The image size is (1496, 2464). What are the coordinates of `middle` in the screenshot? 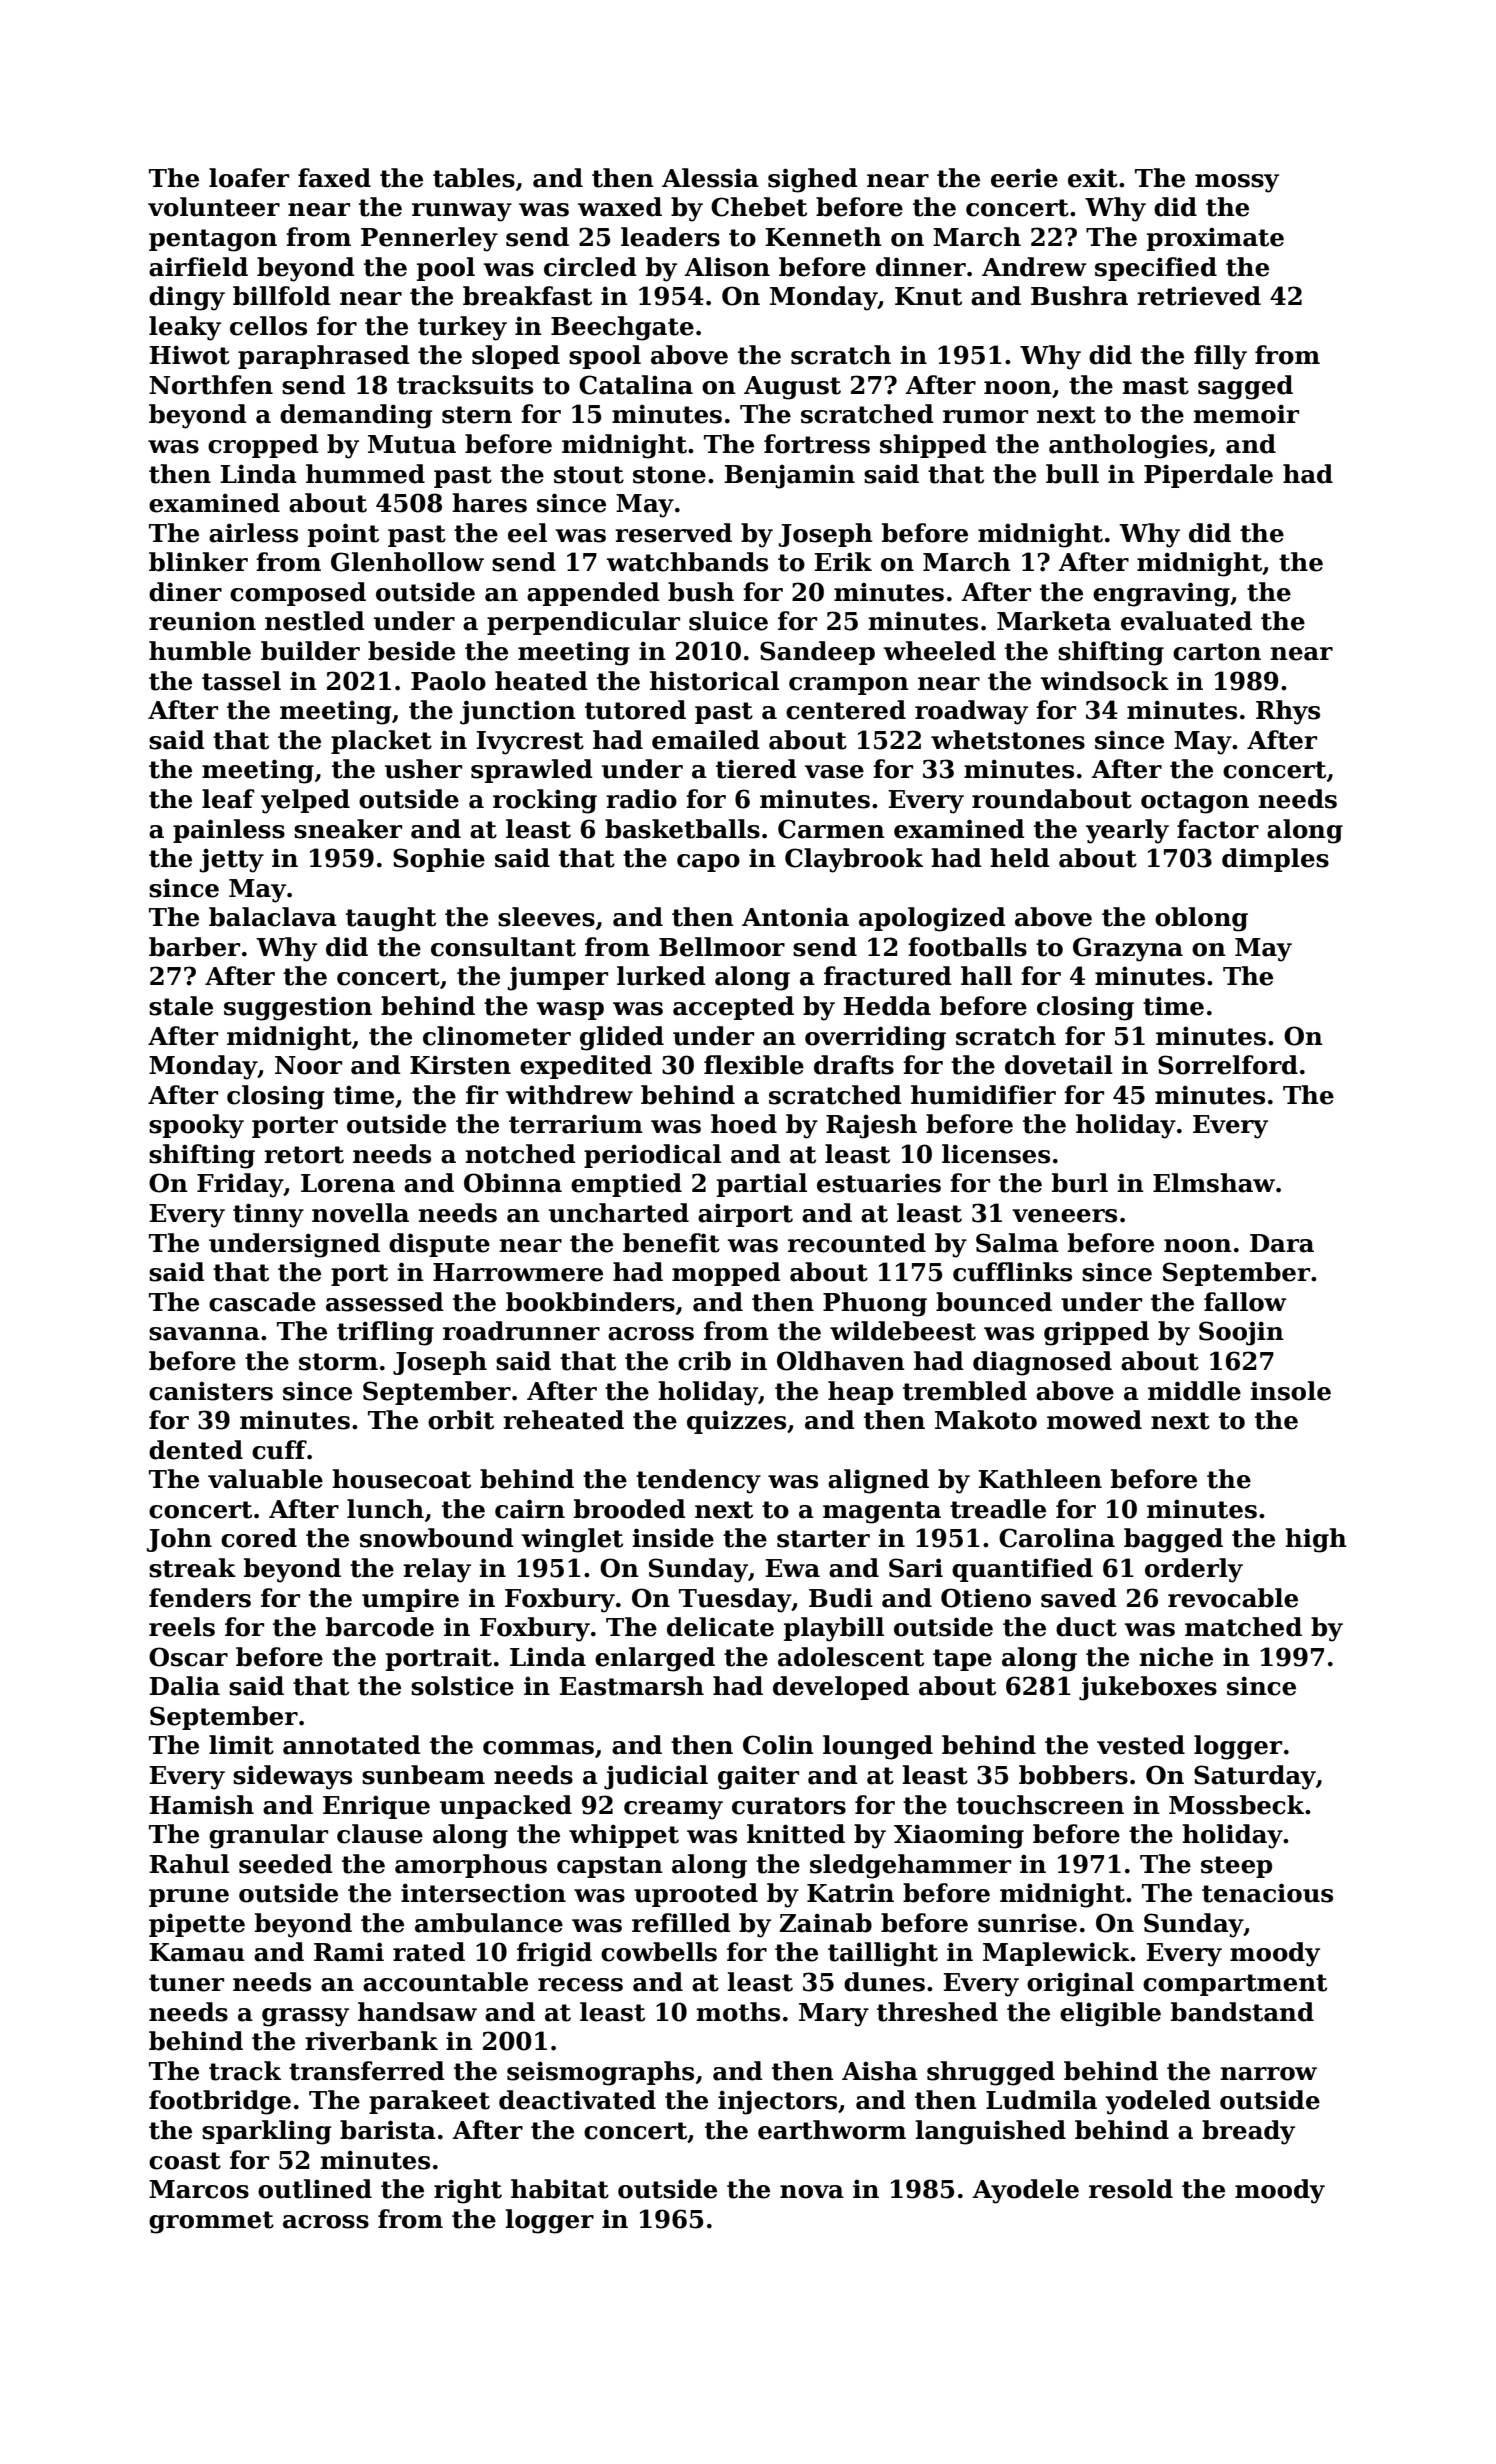 It's located at (1194, 1391).
